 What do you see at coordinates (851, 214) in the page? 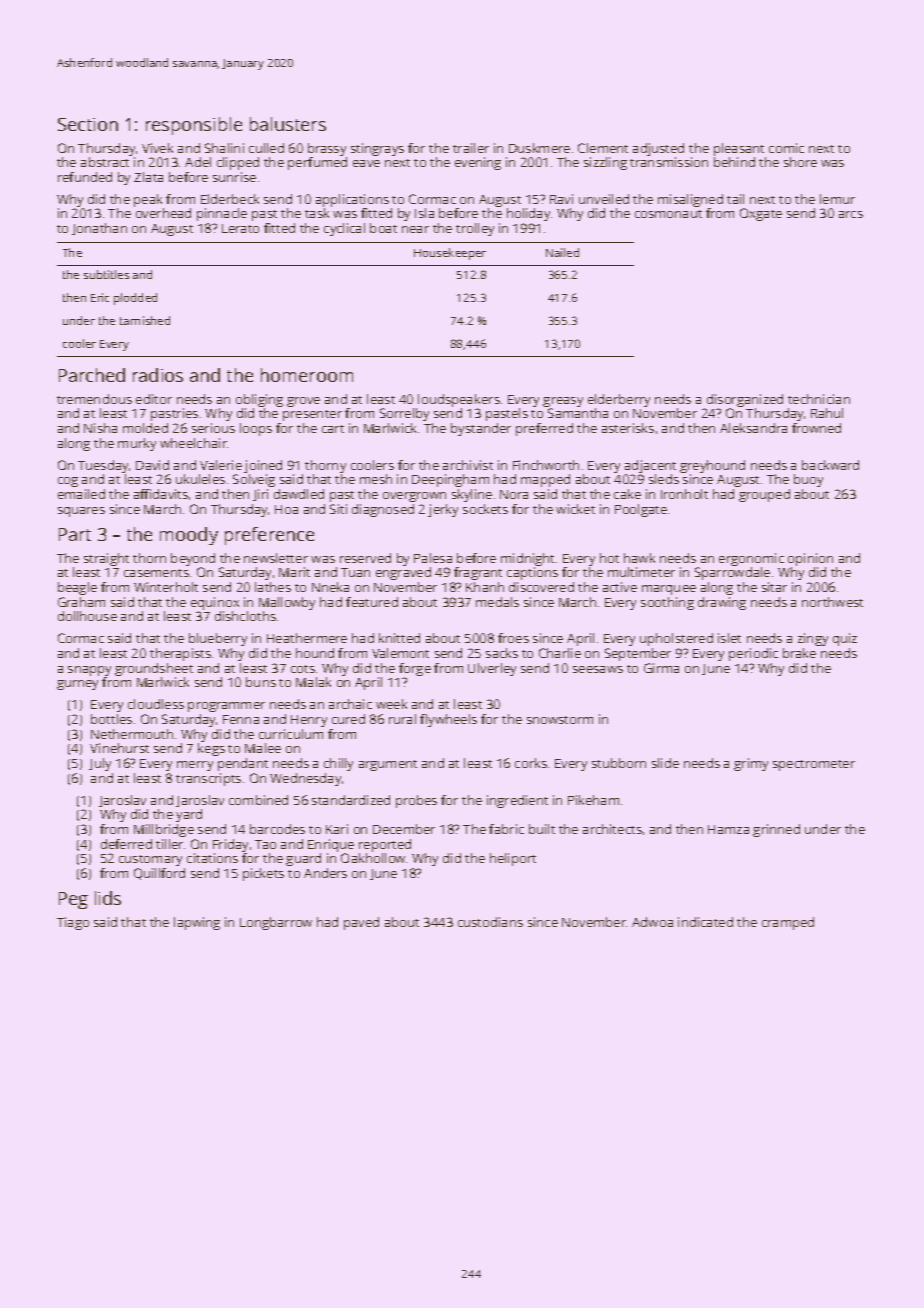
I see `arcs` at bounding box center [851, 214].
